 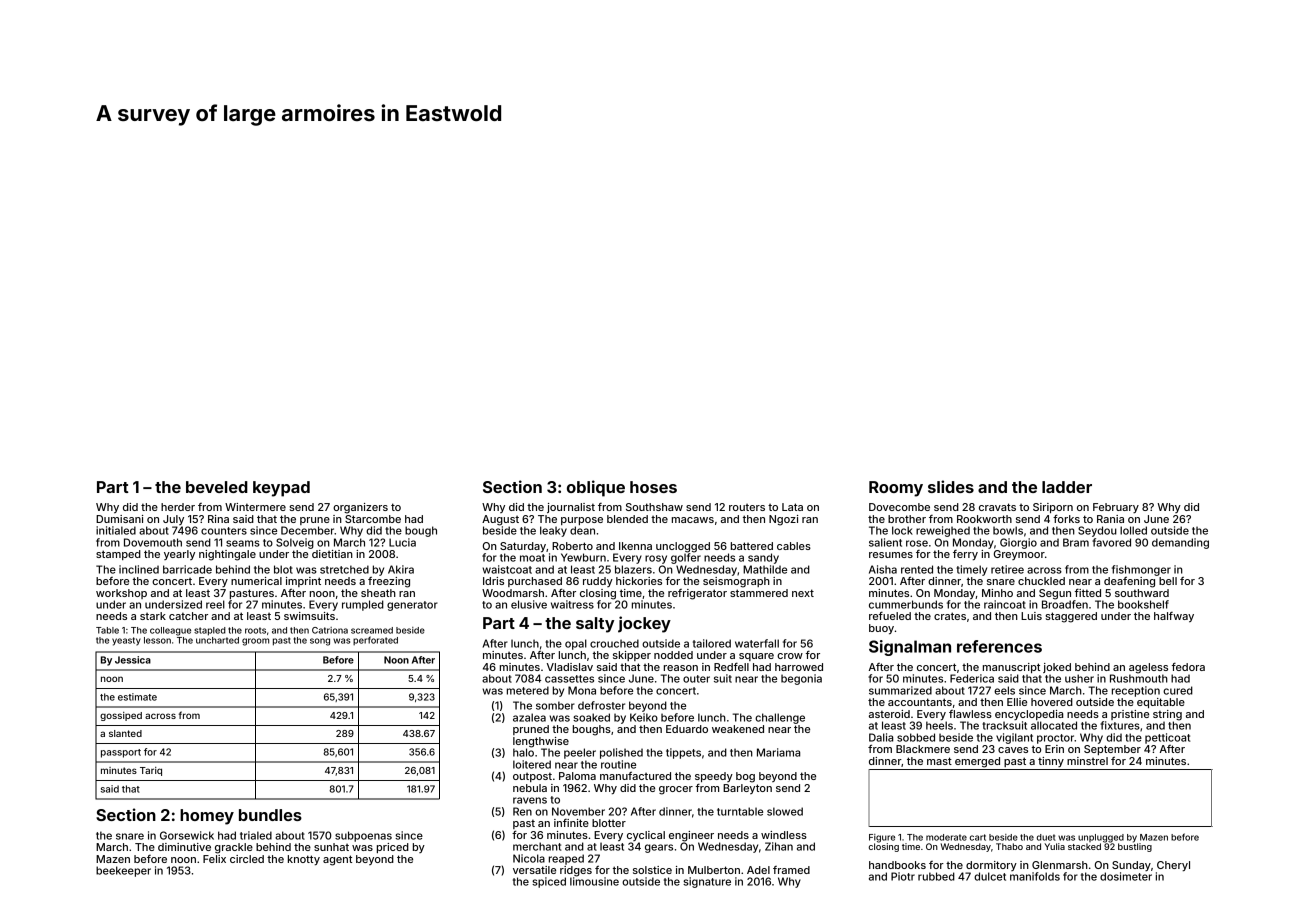 What do you see at coordinates (217, 487) in the screenshot?
I see `beveled` at bounding box center [217, 487].
